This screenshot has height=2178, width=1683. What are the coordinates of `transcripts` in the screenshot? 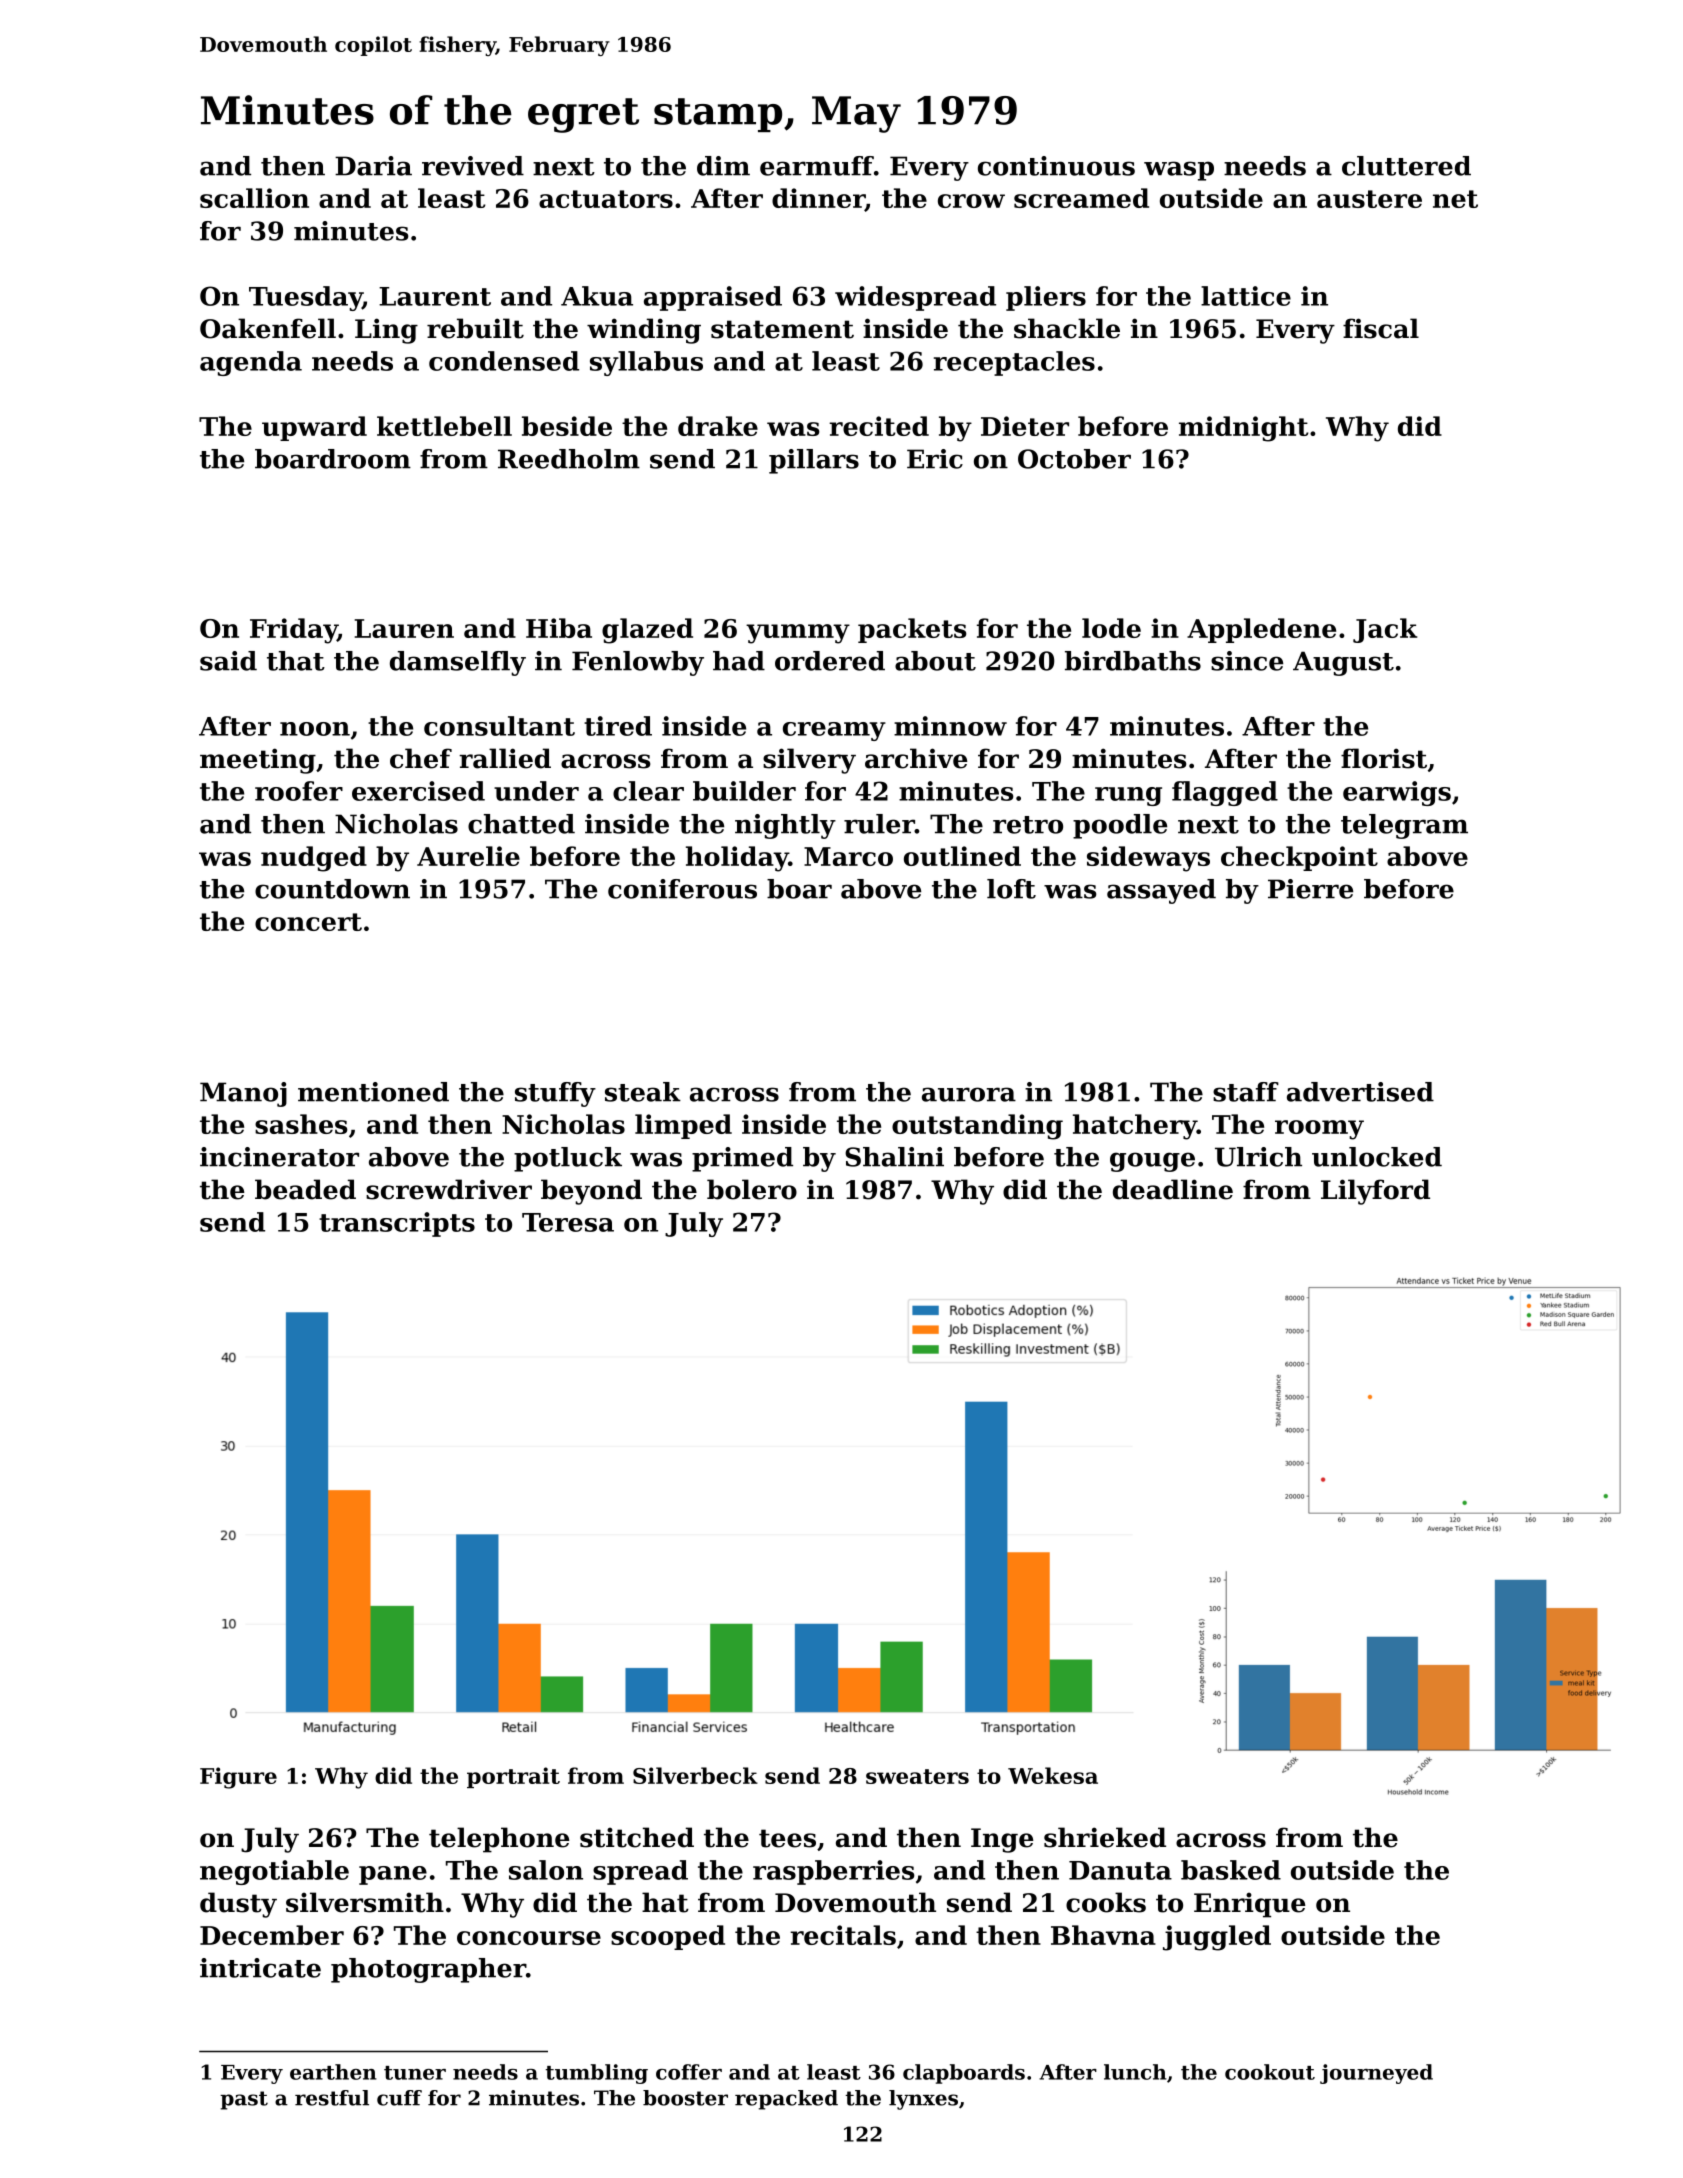 It's located at (397, 1224).
